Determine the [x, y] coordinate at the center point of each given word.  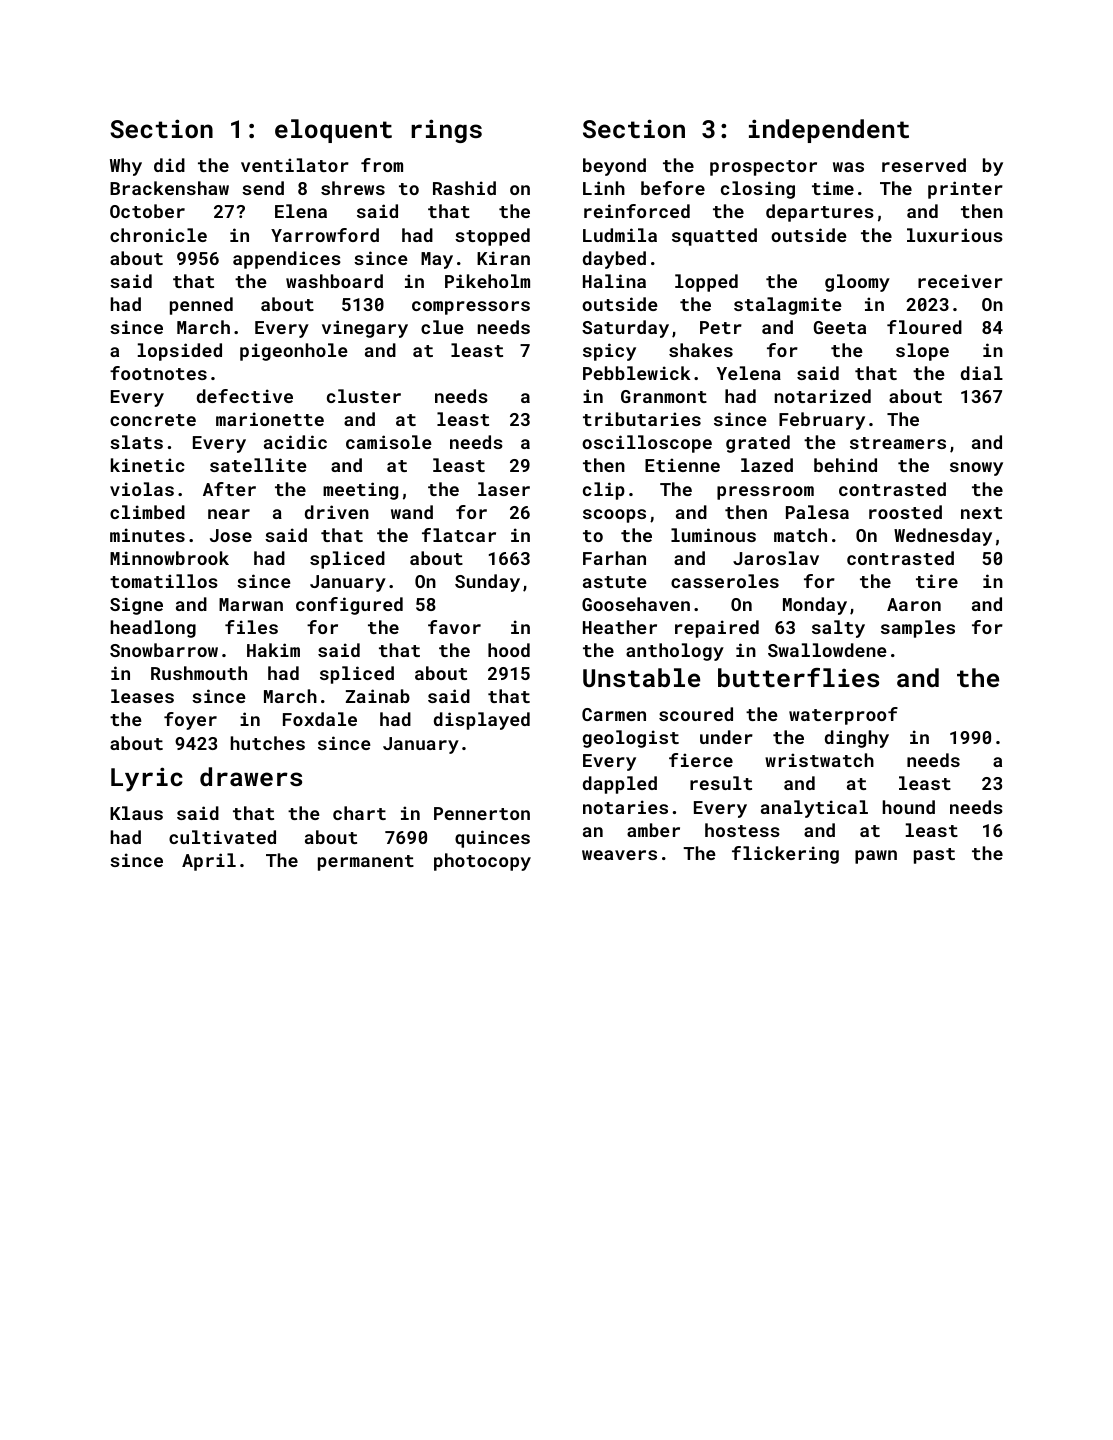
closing [758, 190]
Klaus [136, 813]
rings [446, 131]
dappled [620, 785]
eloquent [333, 131]
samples [918, 629]
